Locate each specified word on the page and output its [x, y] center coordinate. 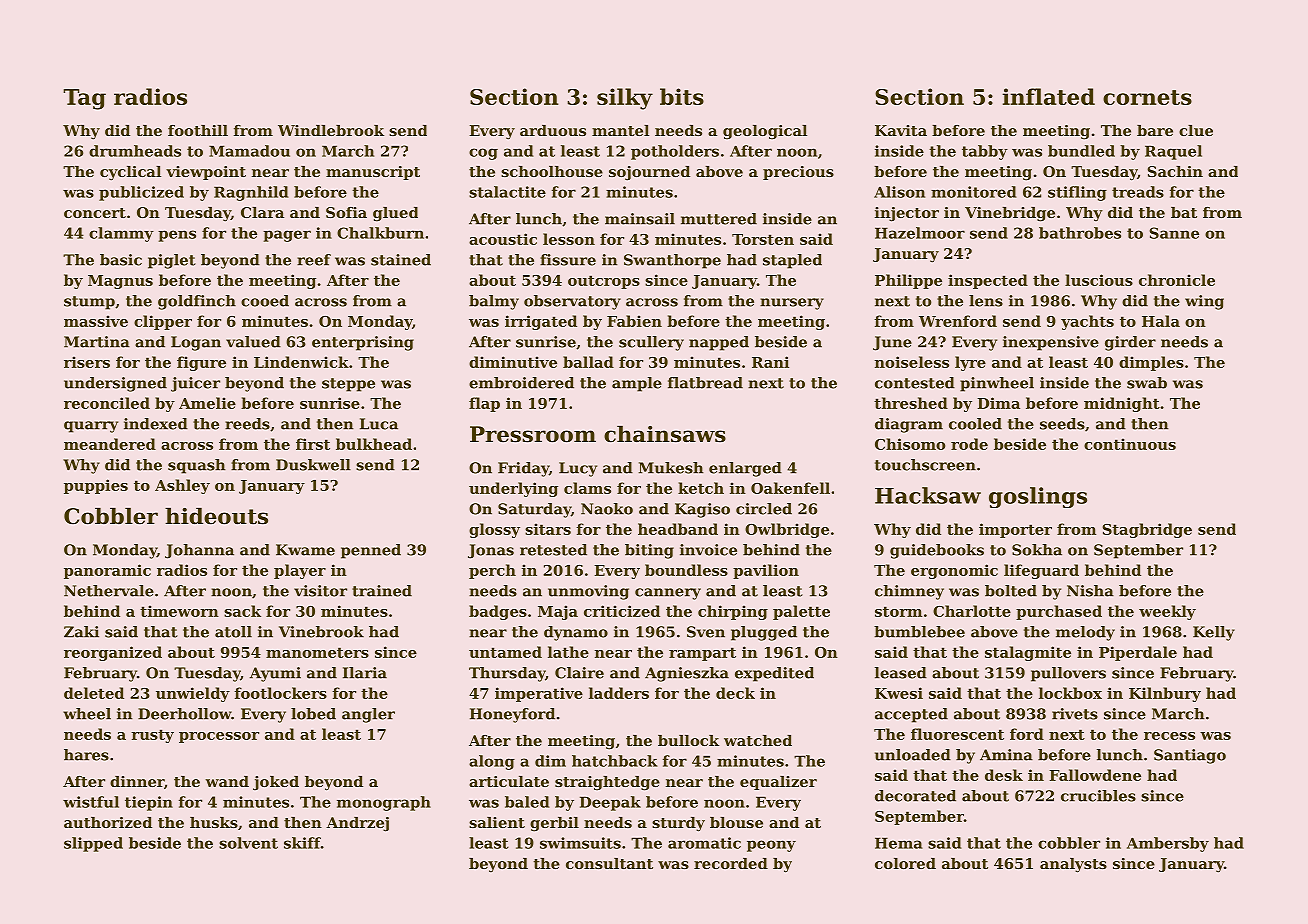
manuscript [373, 173]
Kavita [901, 130]
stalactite [507, 192]
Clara [262, 212]
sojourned [649, 173]
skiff [302, 843]
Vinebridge [1010, 214]
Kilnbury [1165, 694]
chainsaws [665, 434]
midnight [1122, 404]
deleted [94, 693]
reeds [247, 424]
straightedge [607, 783]
